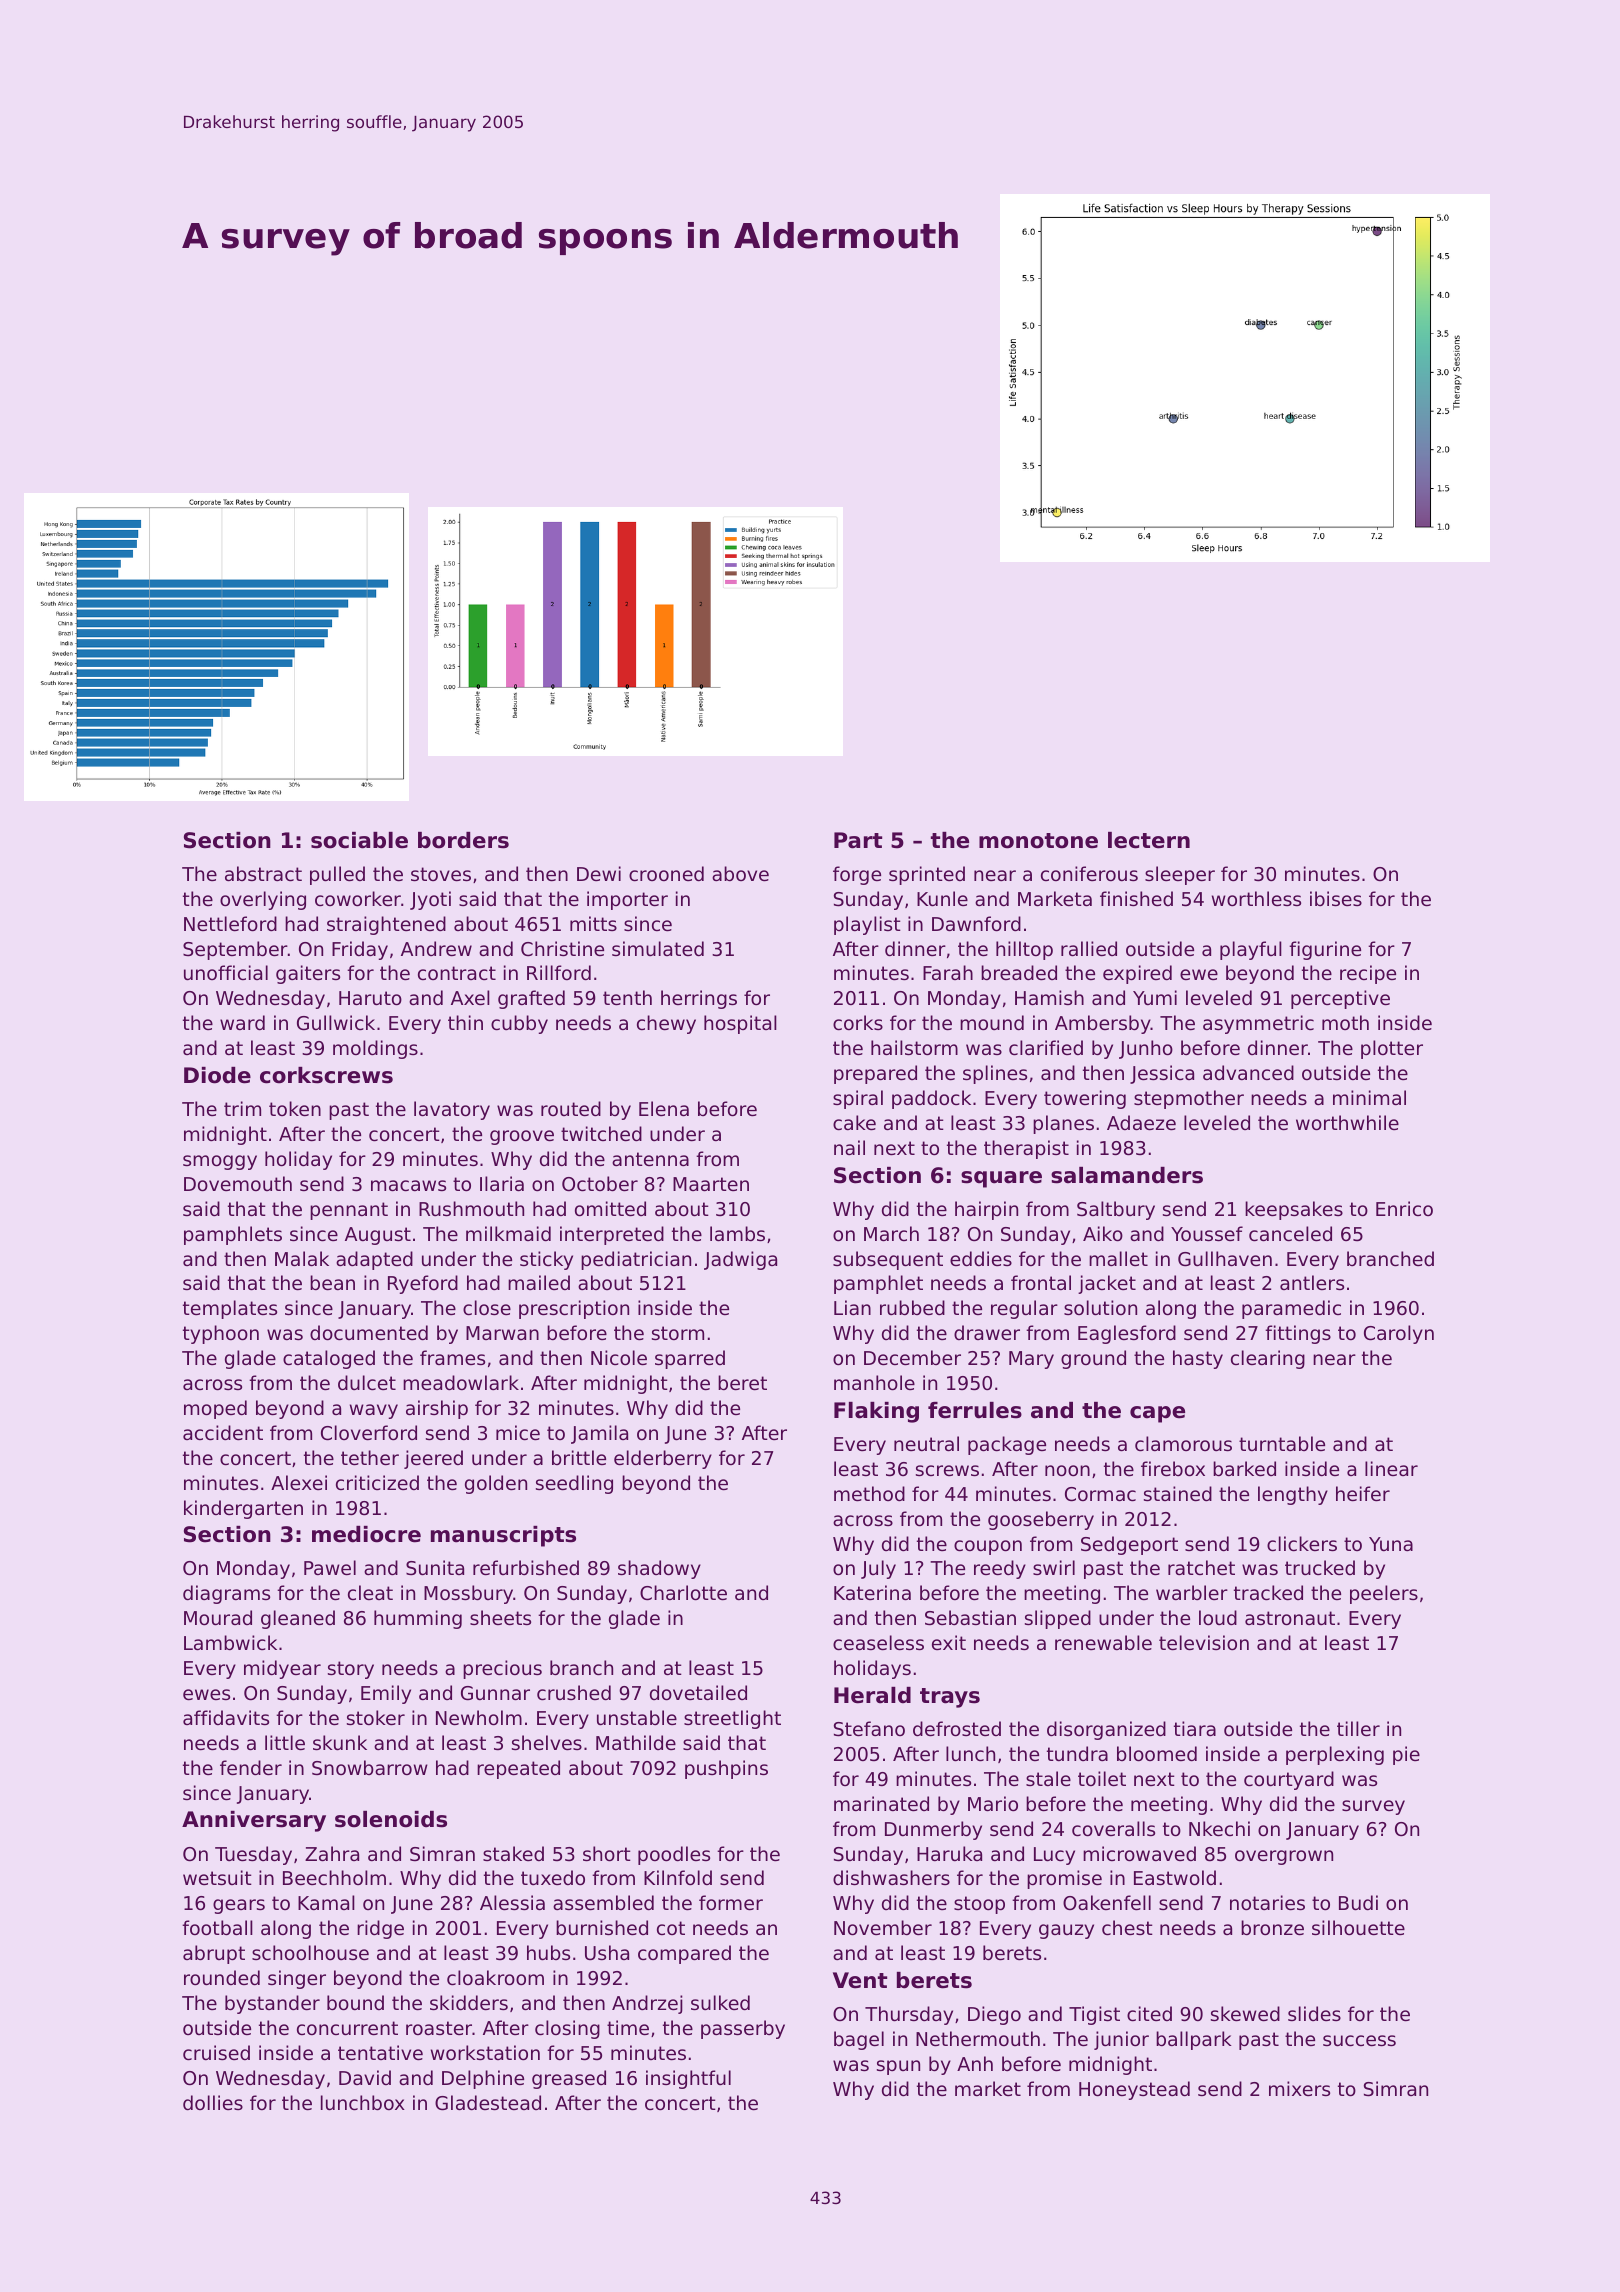  Describe the element at coordinates (683, 1593) in the document. I see `Charlotte` at that location.
